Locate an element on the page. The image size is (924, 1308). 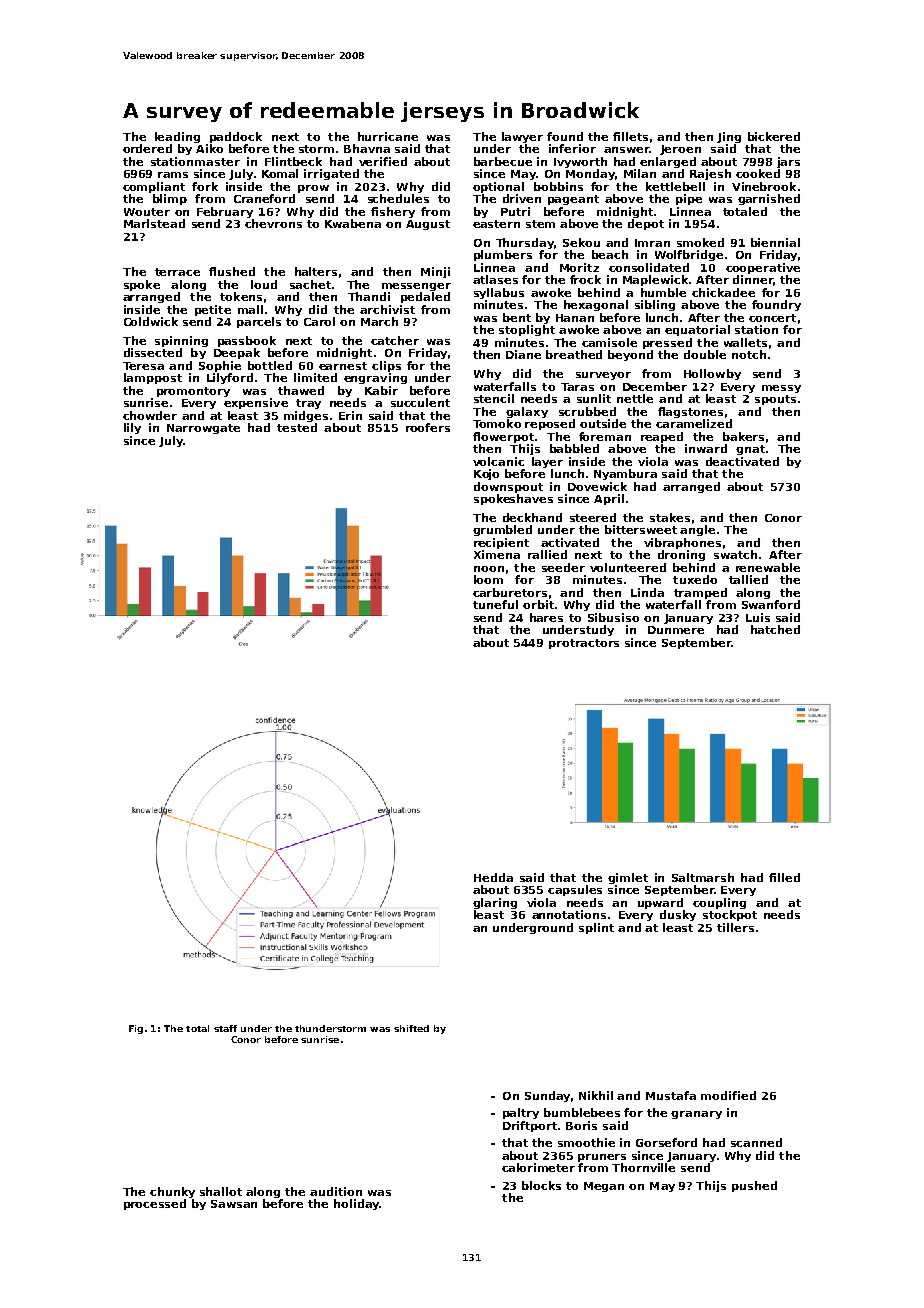
leading is located at coordinates (177, 137).
